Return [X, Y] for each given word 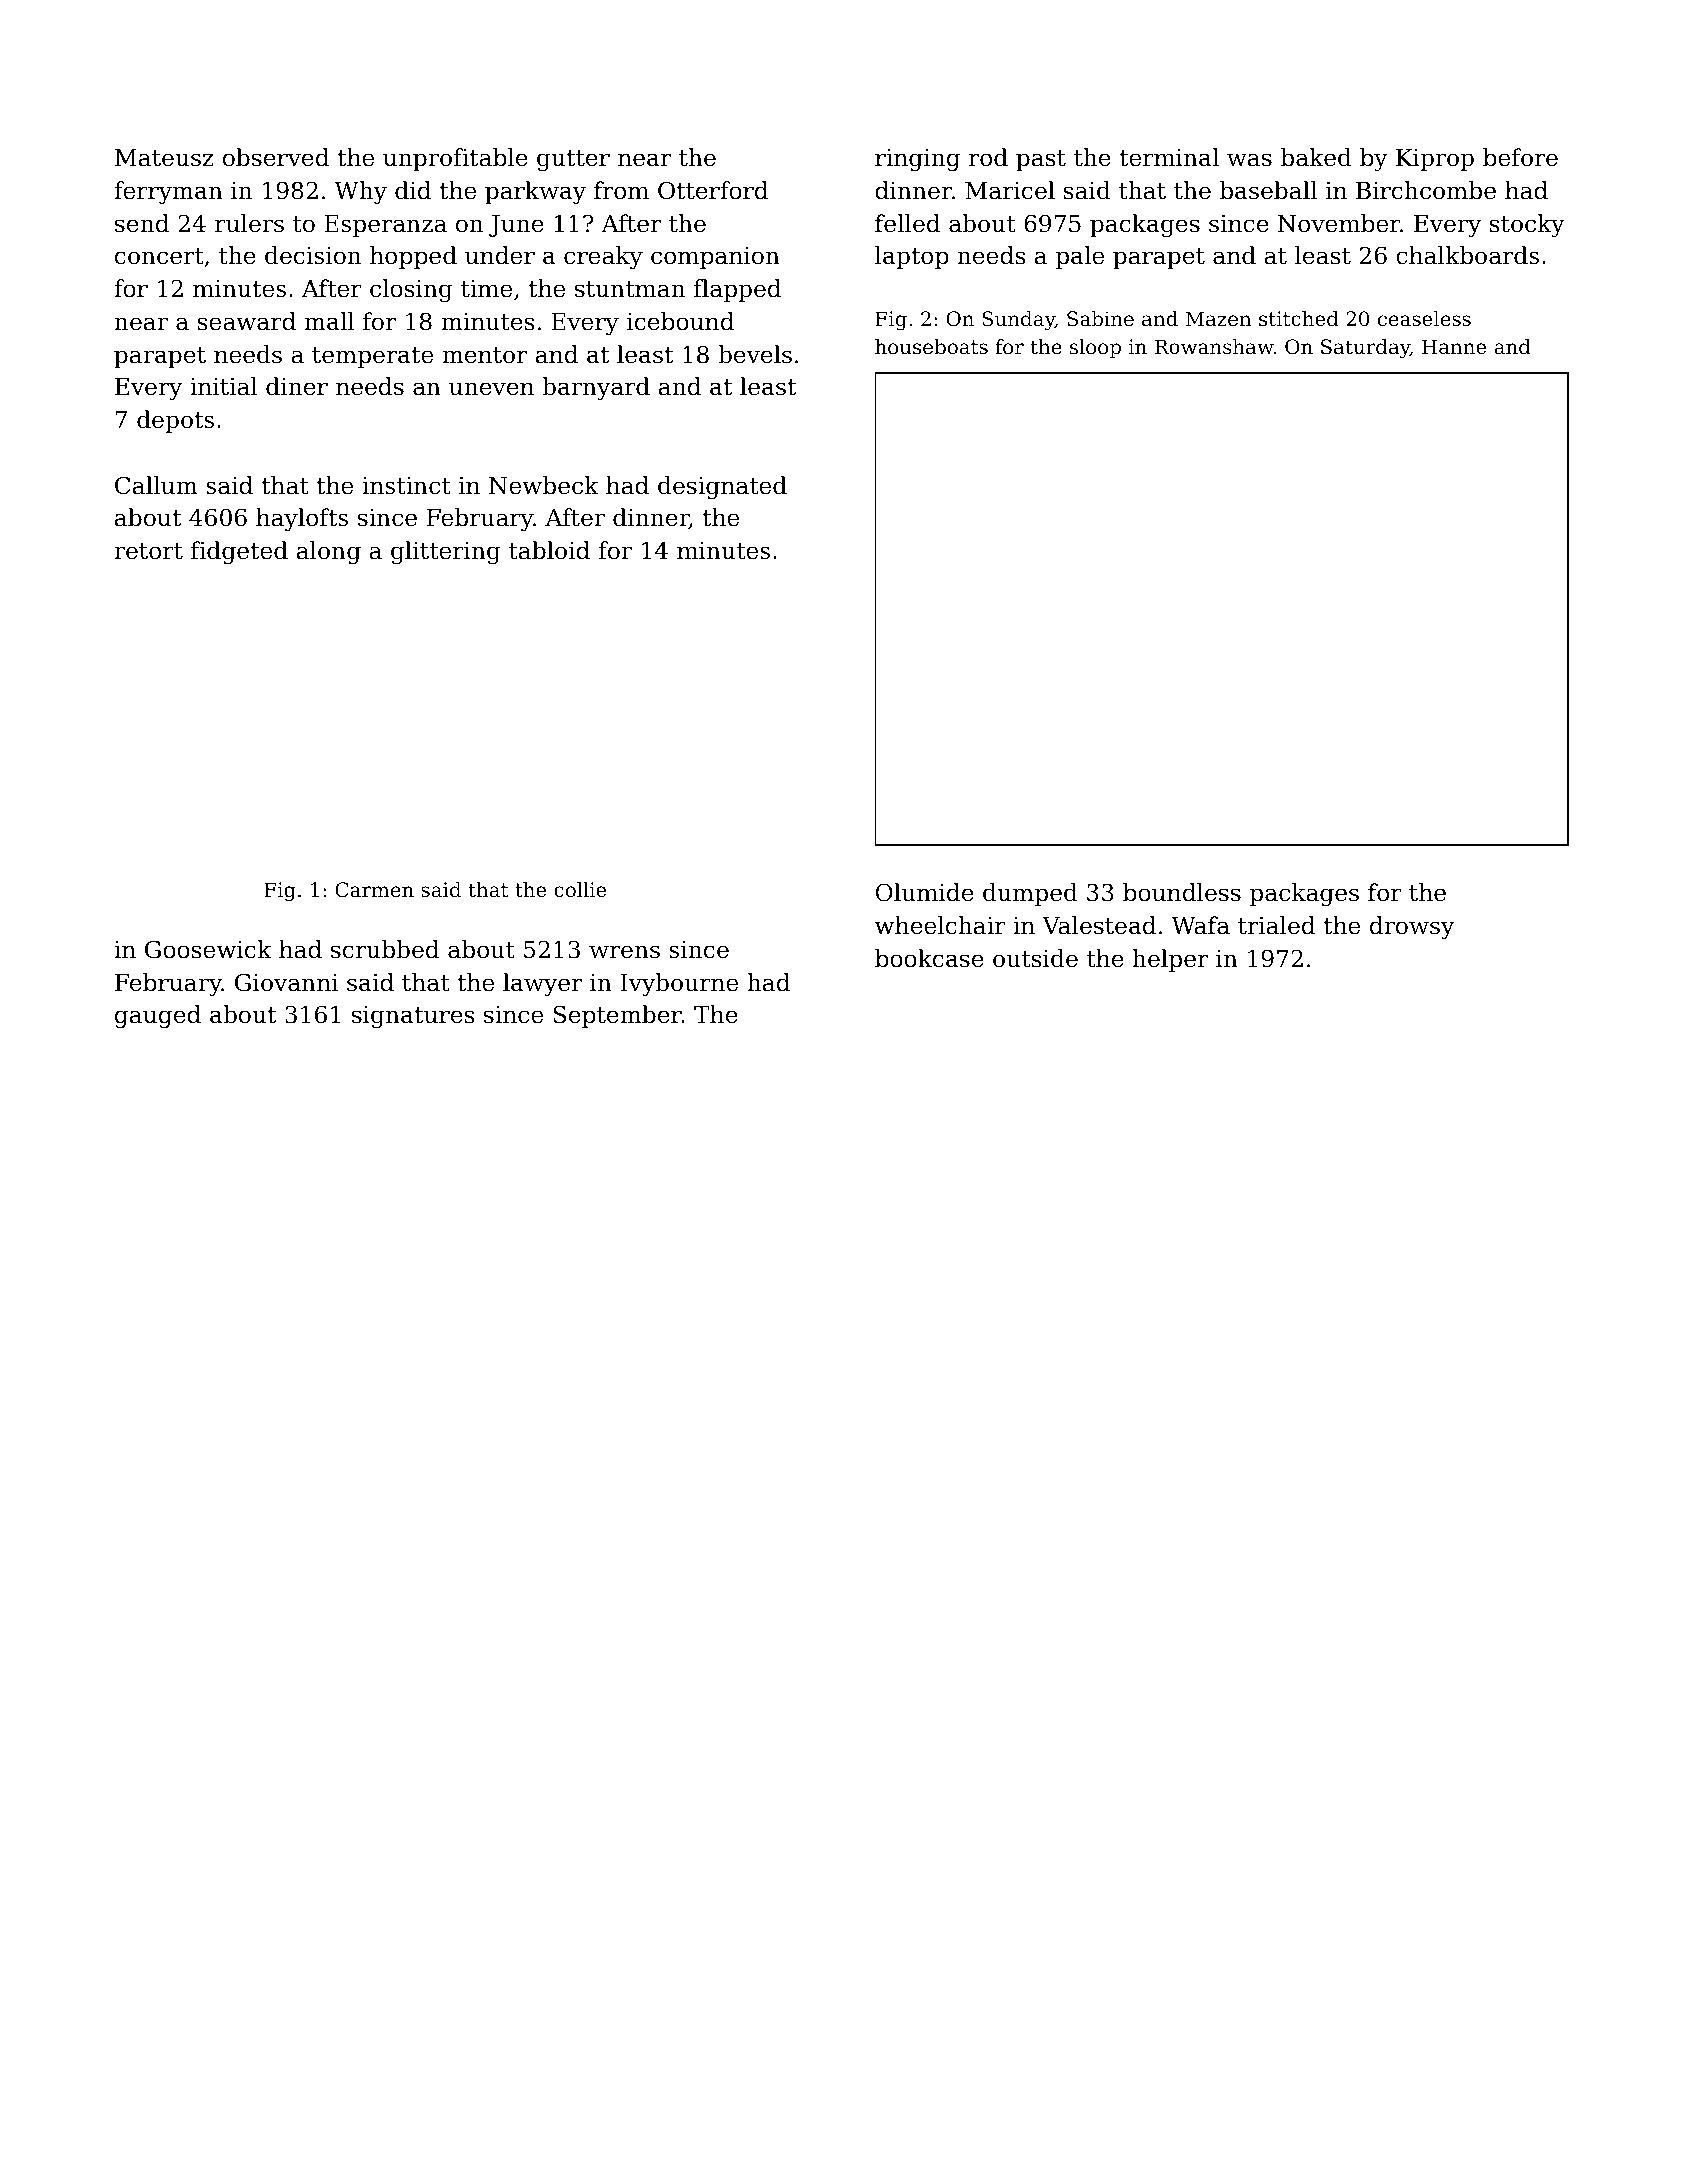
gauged [158, 1016]
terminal [1169, 157]
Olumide [925, 892]
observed [276, 157]
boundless [1182, 892]
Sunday [1018, 321]
